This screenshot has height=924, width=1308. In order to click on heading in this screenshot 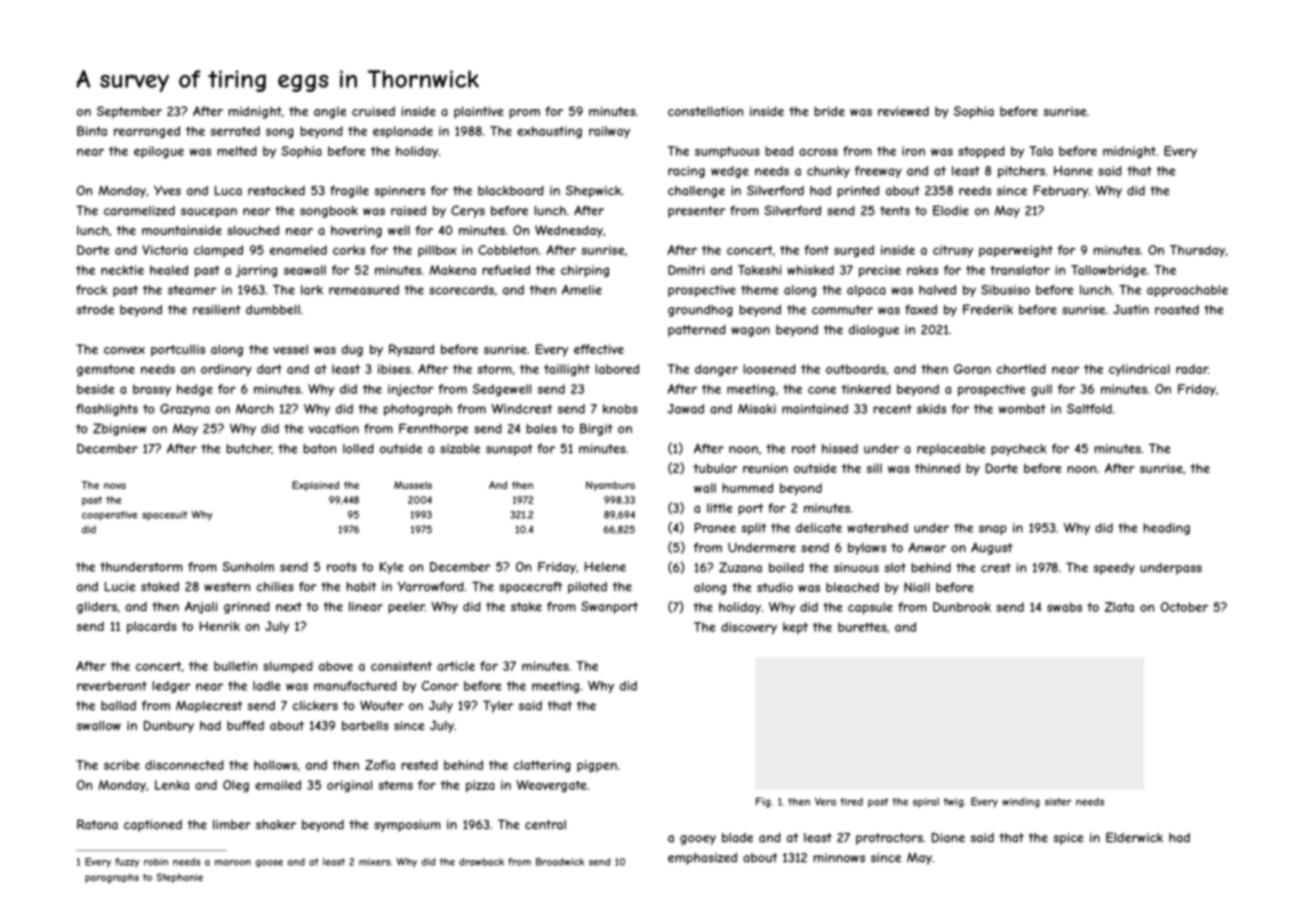, I will do `click(1166, 529)`.
